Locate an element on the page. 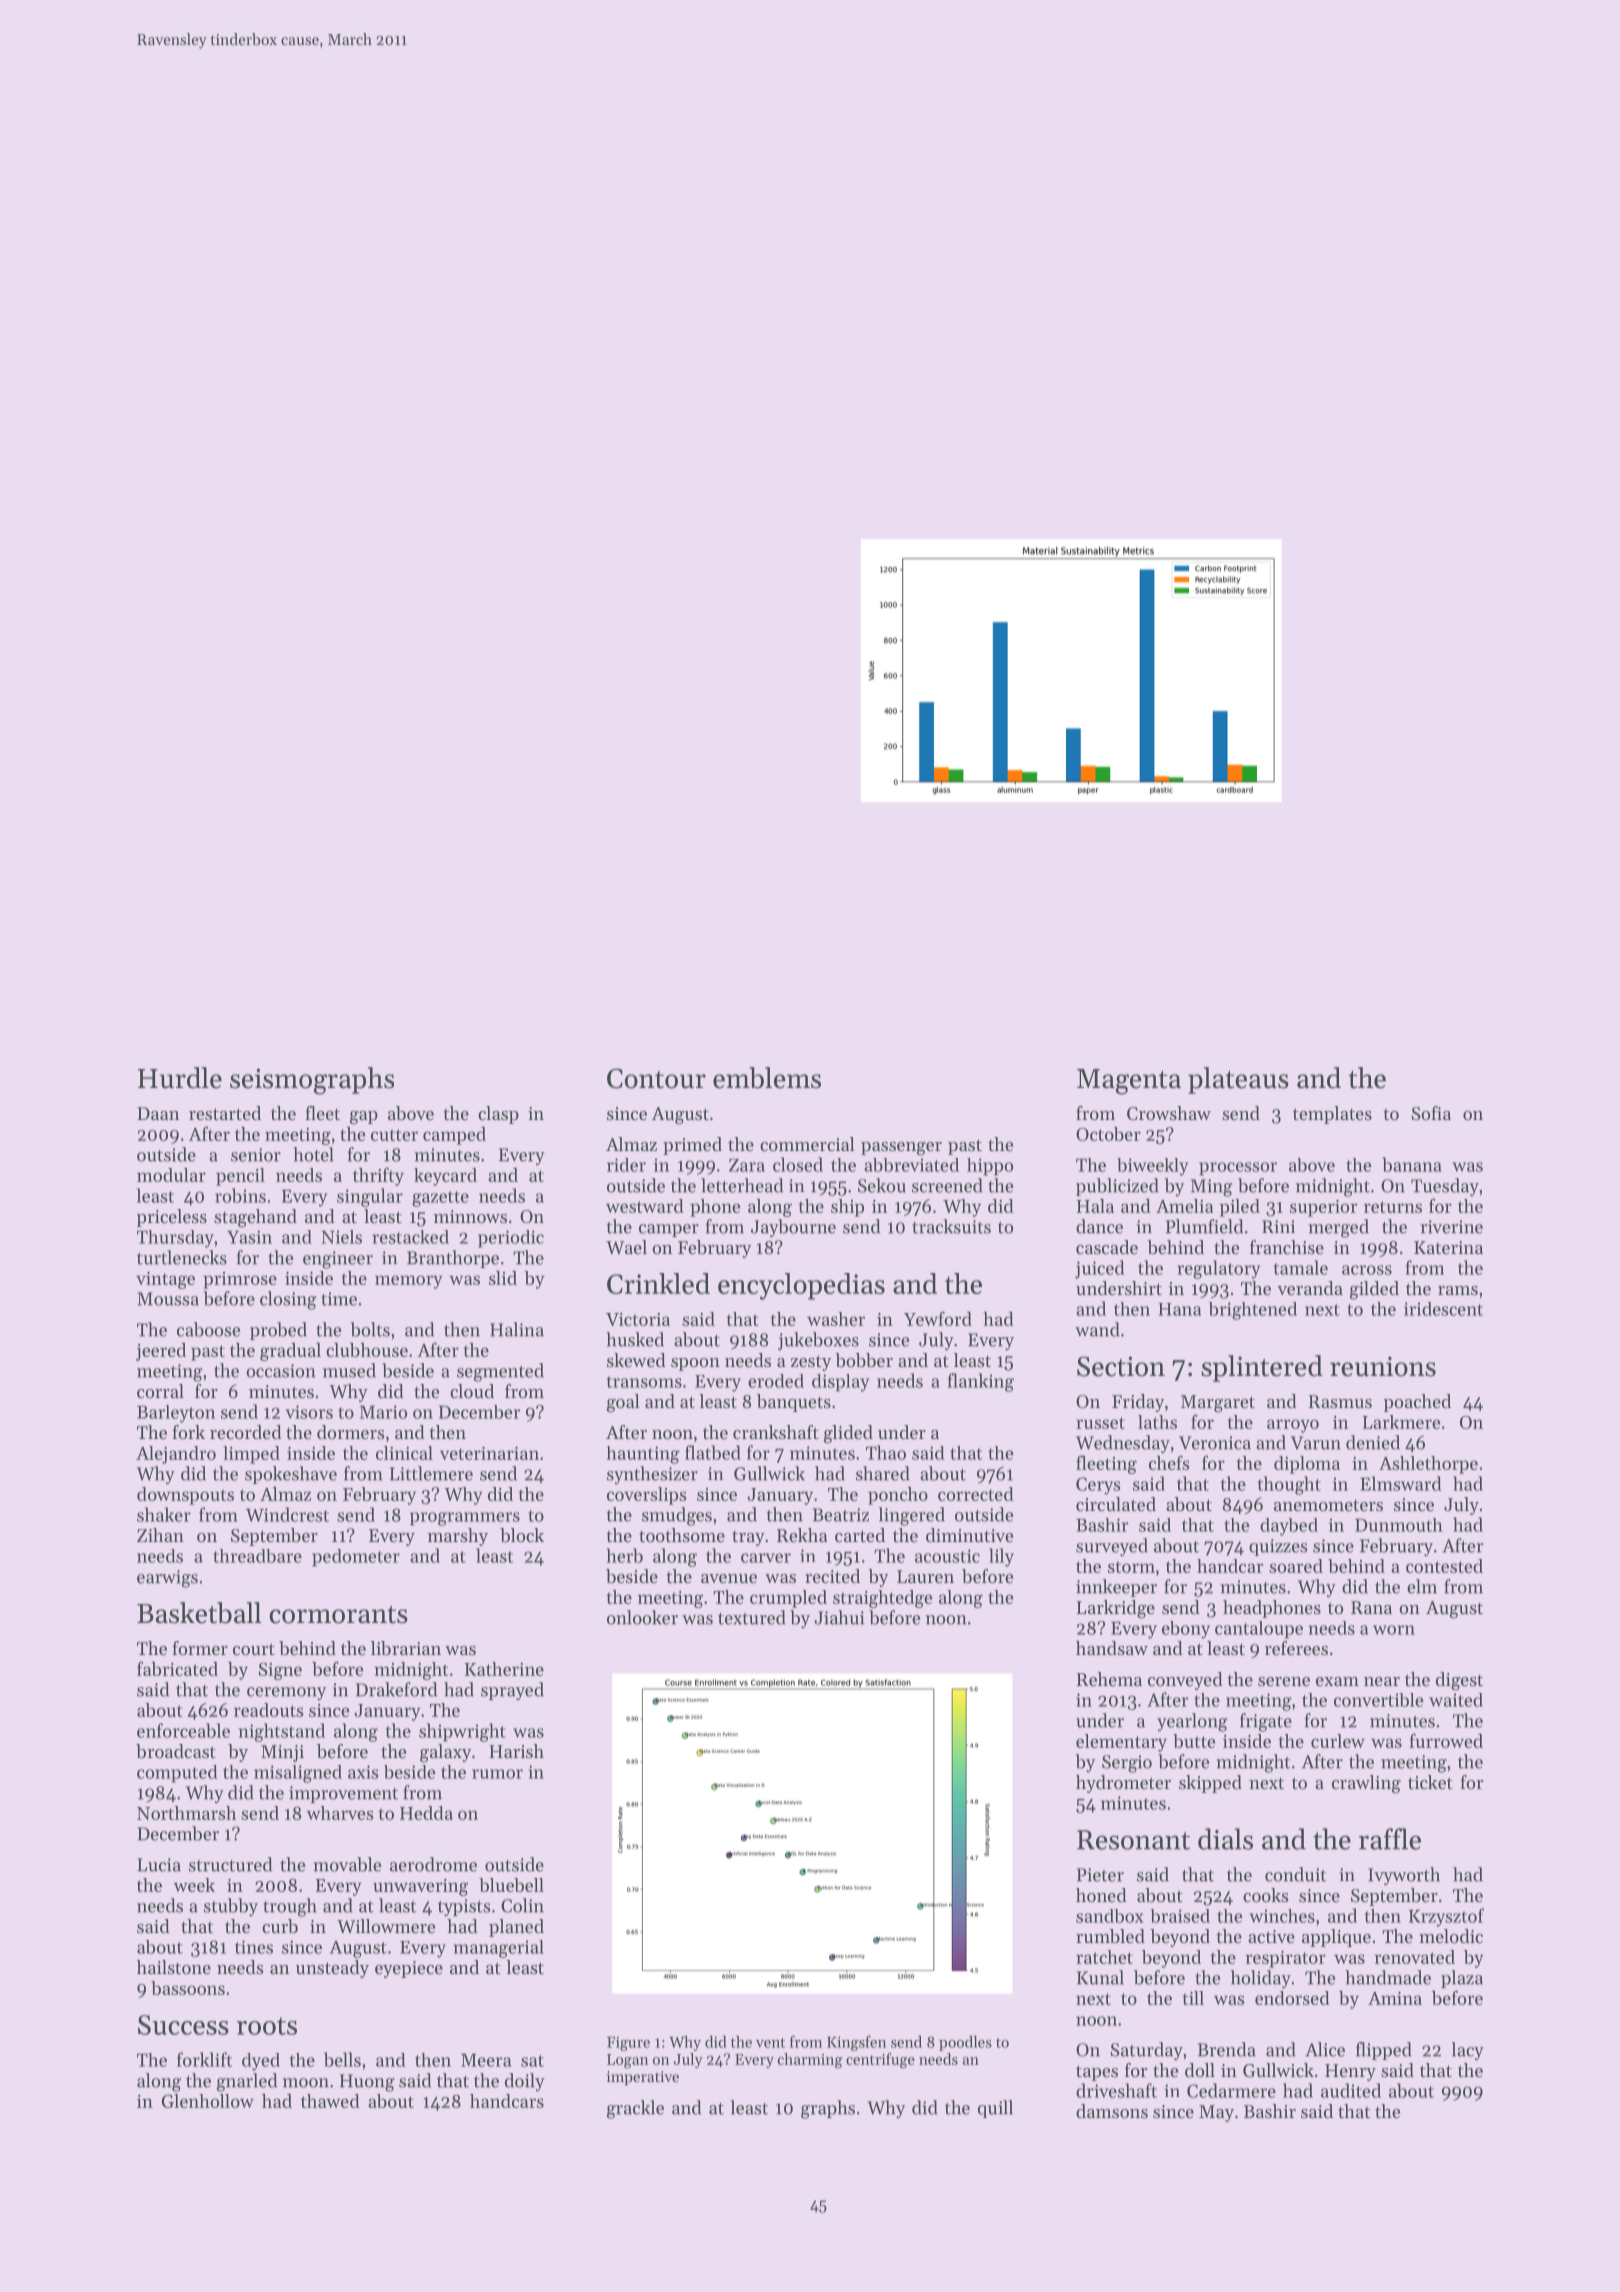 The height and width of the image is (2292, 1620). flatbed is located at coordinates (713, 1452).
